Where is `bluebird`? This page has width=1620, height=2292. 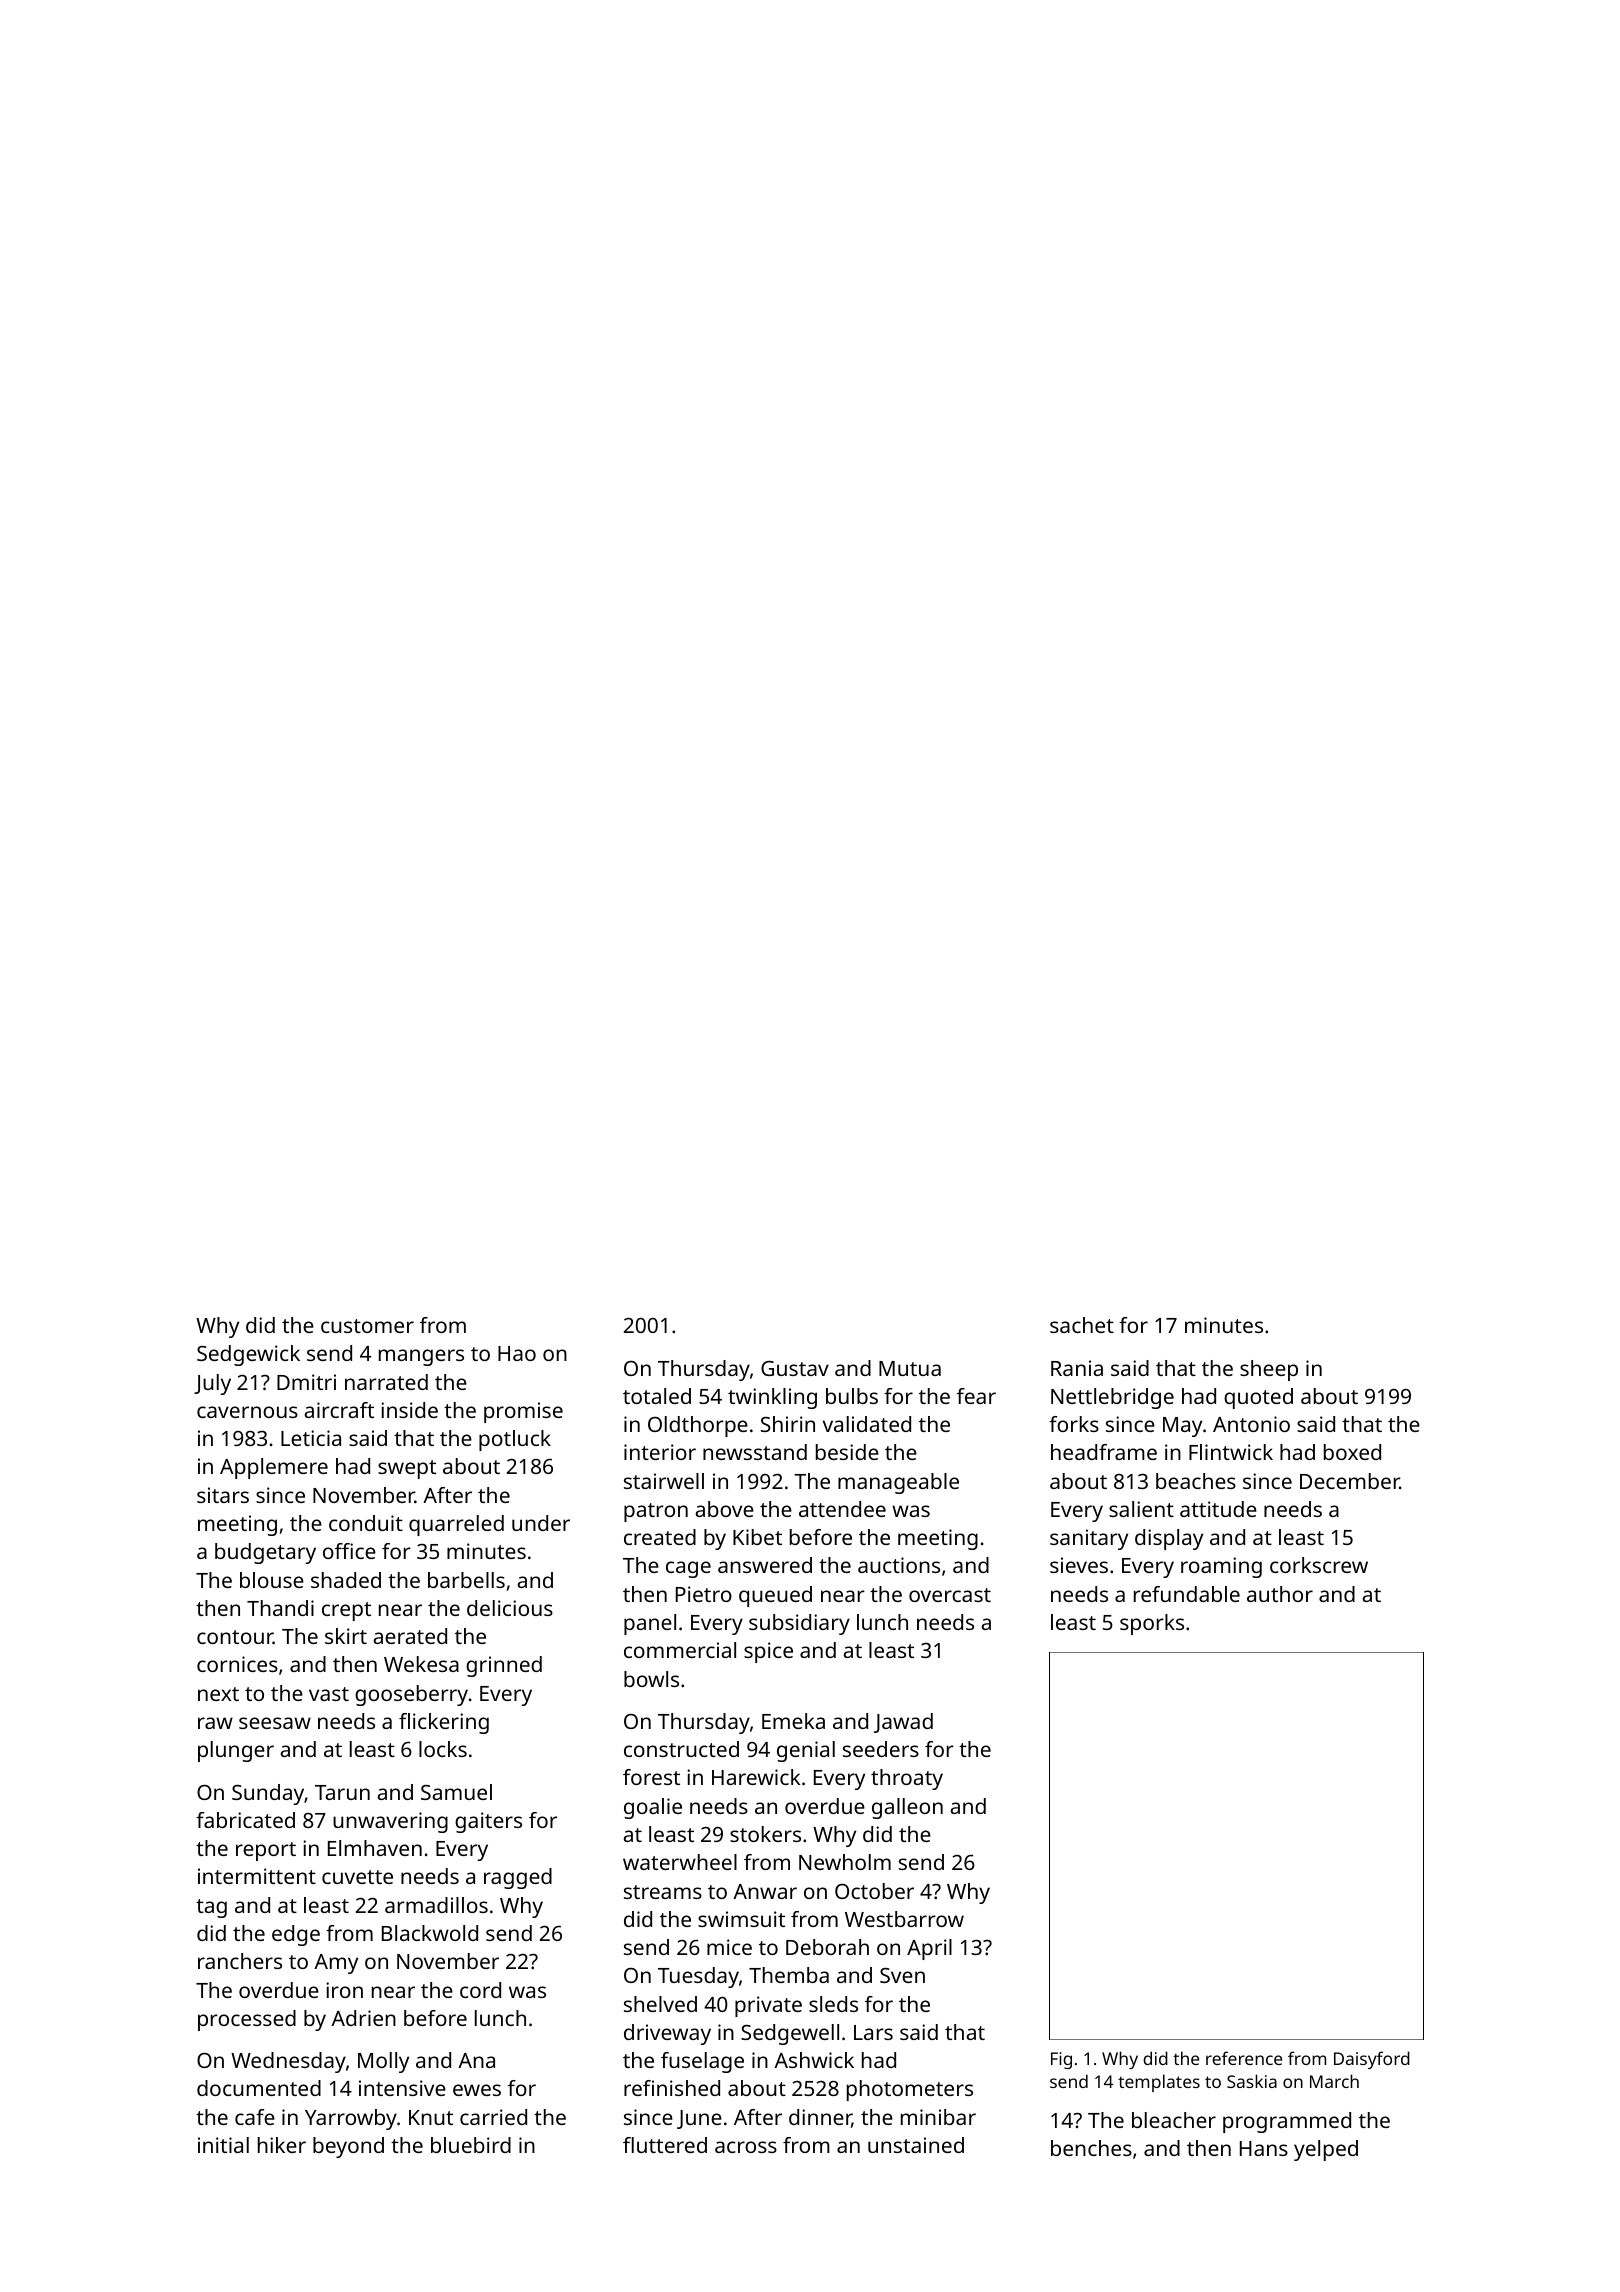
bluebird is located at coordinates (471, 2145).
